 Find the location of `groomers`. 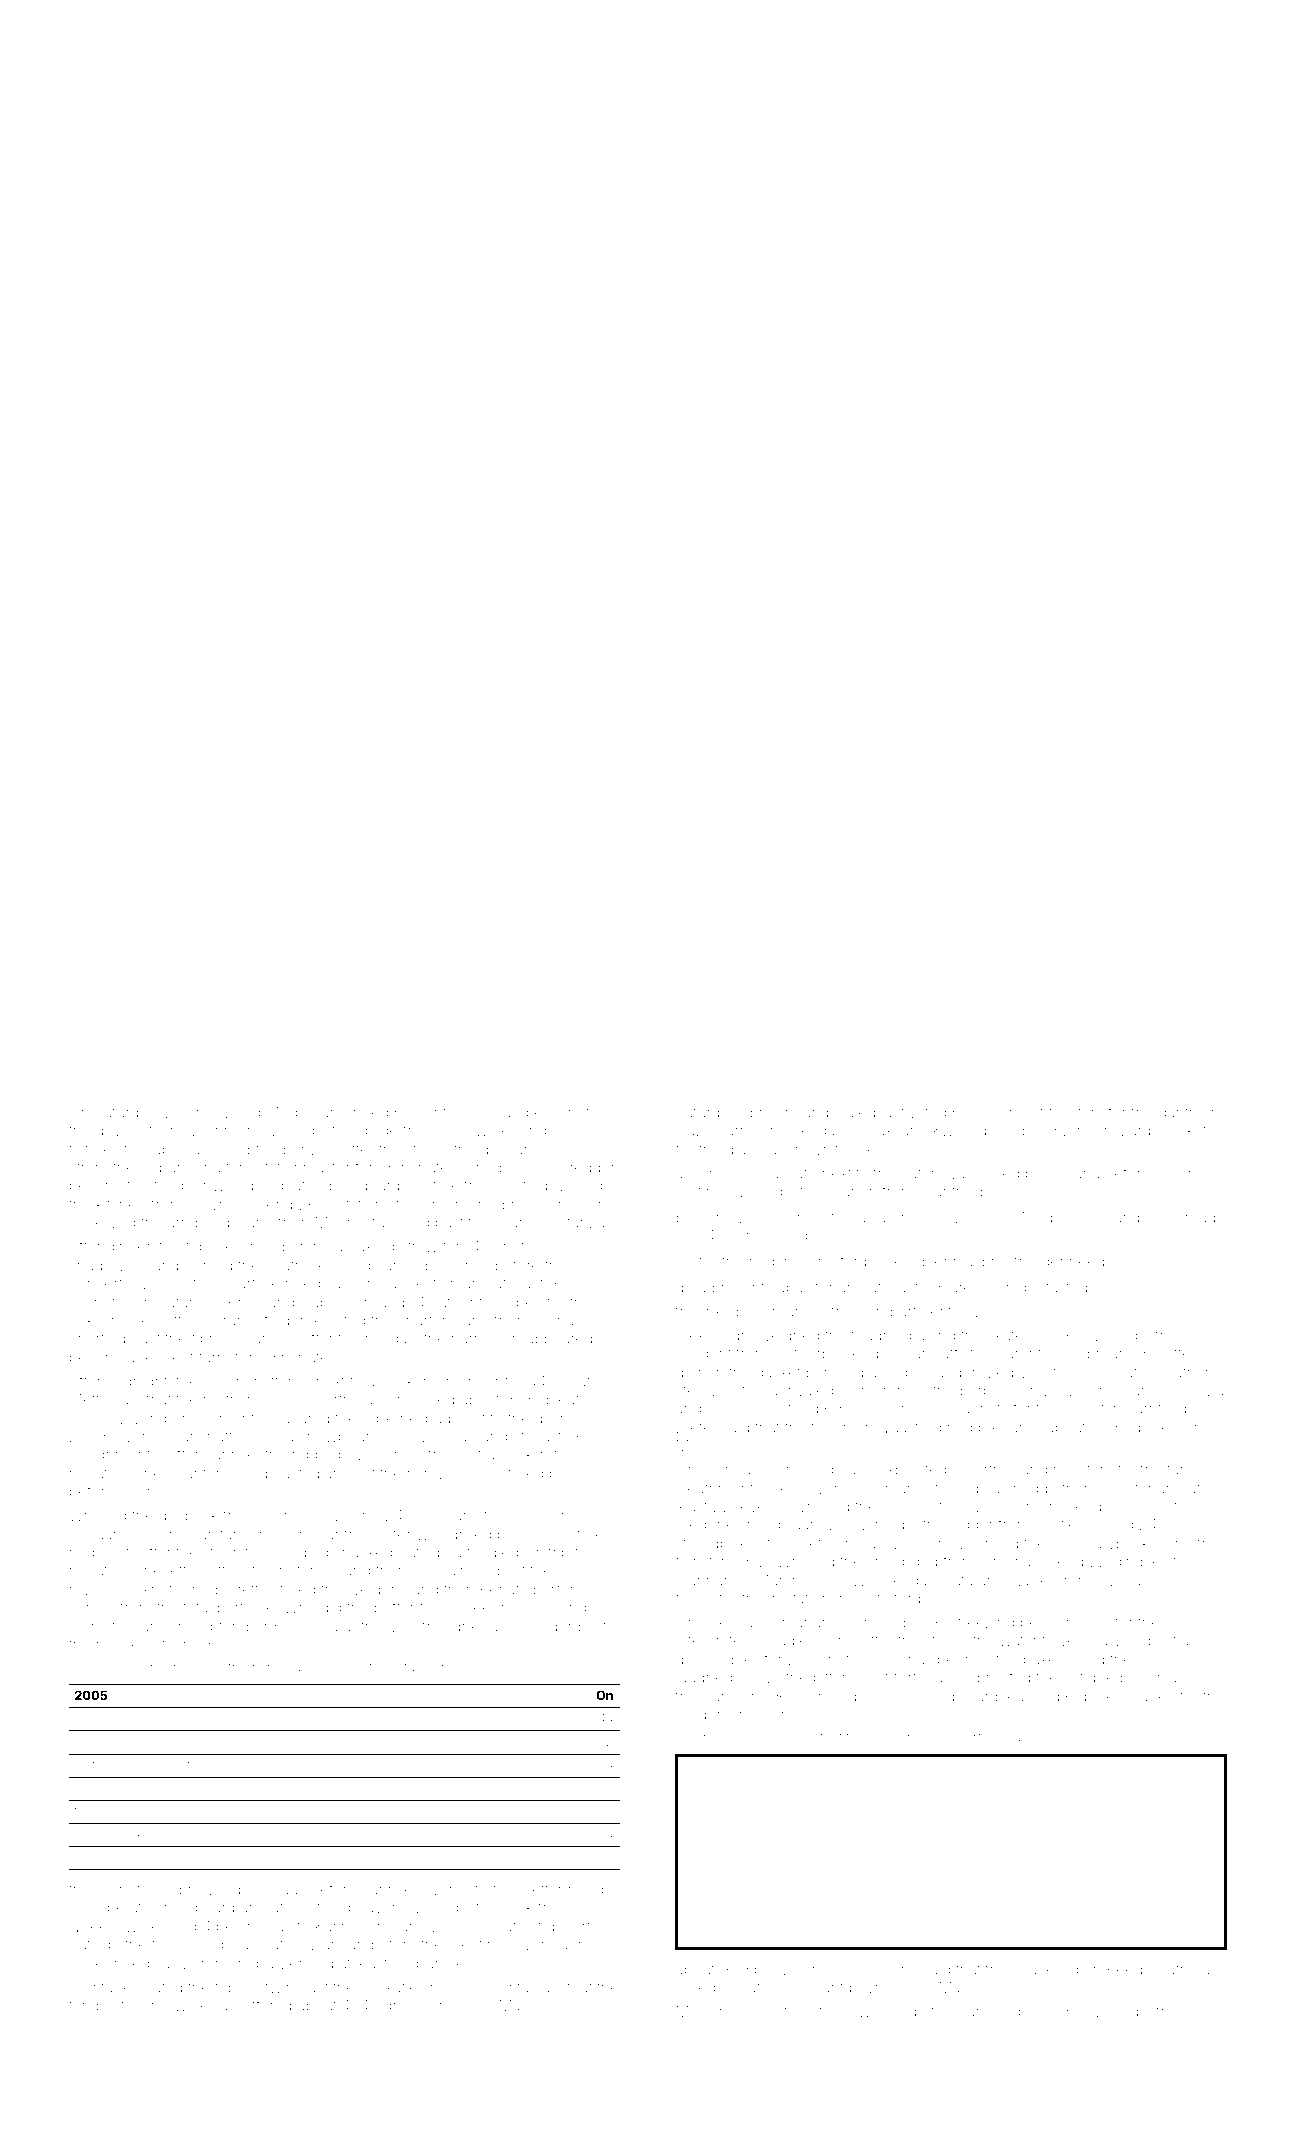

groomers is located at coordinates (417, 2008).
